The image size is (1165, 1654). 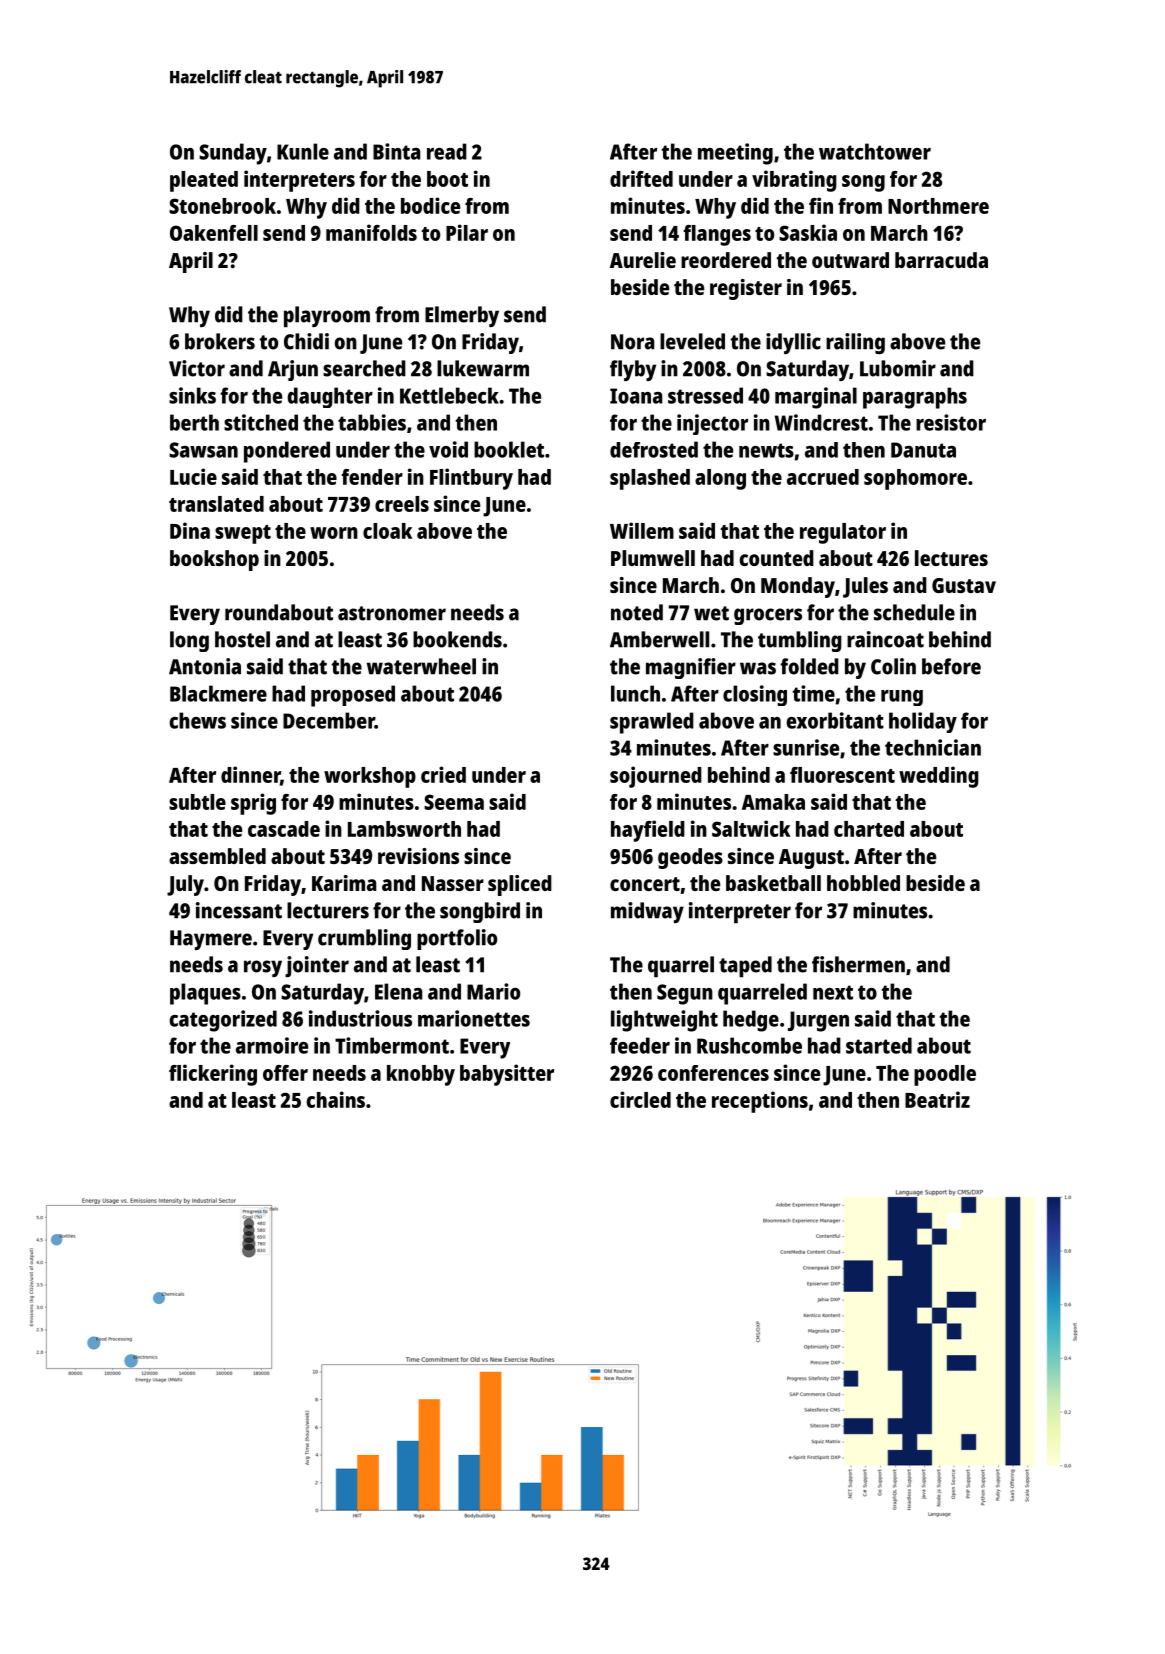 What do you see at coordinates (336, 1099) in the screenshot?
I see `chains` at bounding box center [336, 1099].
